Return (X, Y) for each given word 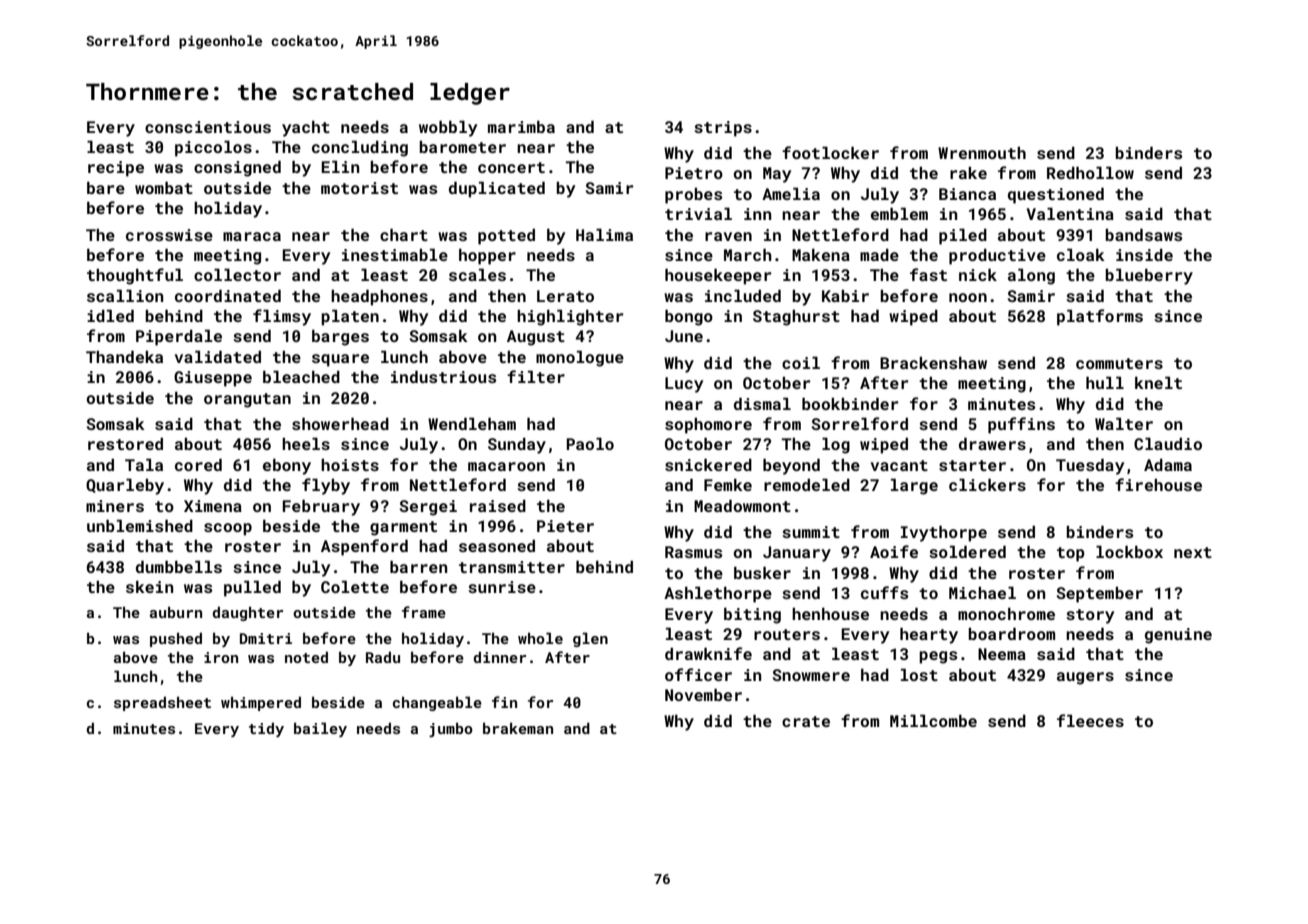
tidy (266, 729)
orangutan (247, 400)
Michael (982, 593)
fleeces (1090, 720)
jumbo (451, 729)
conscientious (208, 127)
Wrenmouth (982, 153)
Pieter (565, 526)
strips (723, 129)
